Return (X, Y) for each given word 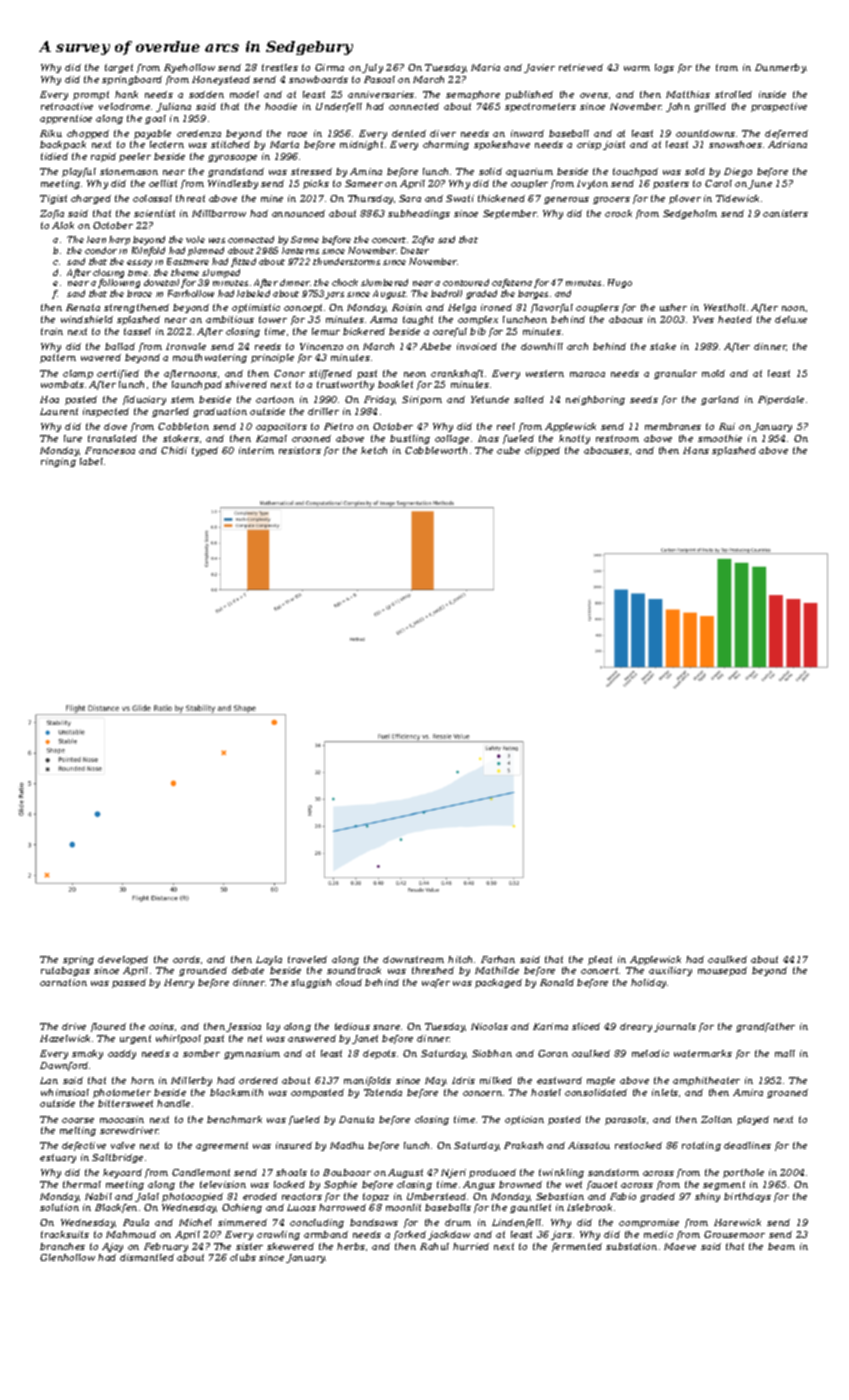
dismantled (147, 1257)
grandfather (765, 1027)
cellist (163, 183)
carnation (63, 982)
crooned (311, 438)
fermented (577, 1247)
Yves (703, 319)
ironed (496, 307)
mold (713, 373)
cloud (349, 982)
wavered (101, 357)
